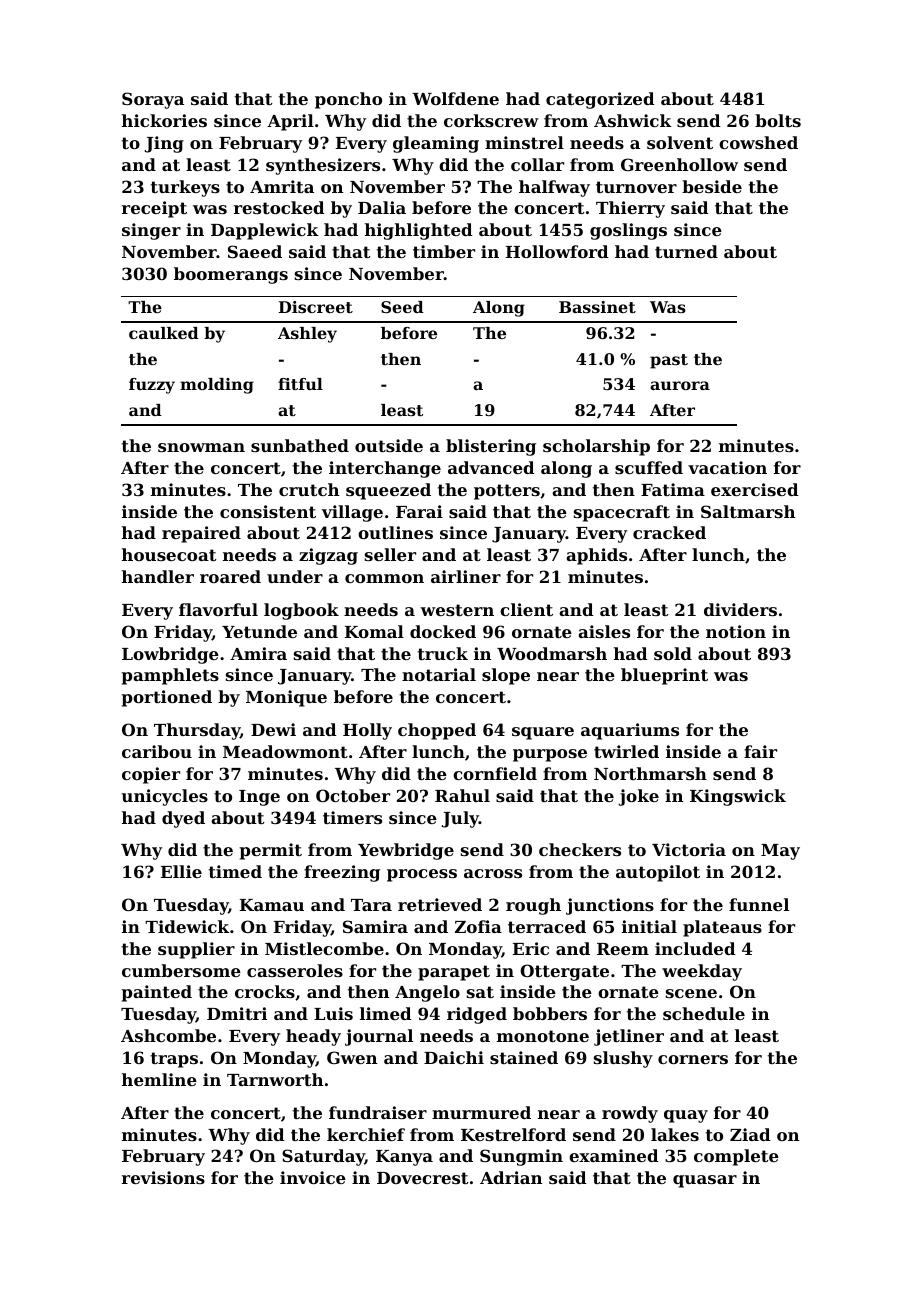 The image size is (924, 1314). Describe the element at coordinates (163, 1177) in the page. I see `revisions` at that location.
